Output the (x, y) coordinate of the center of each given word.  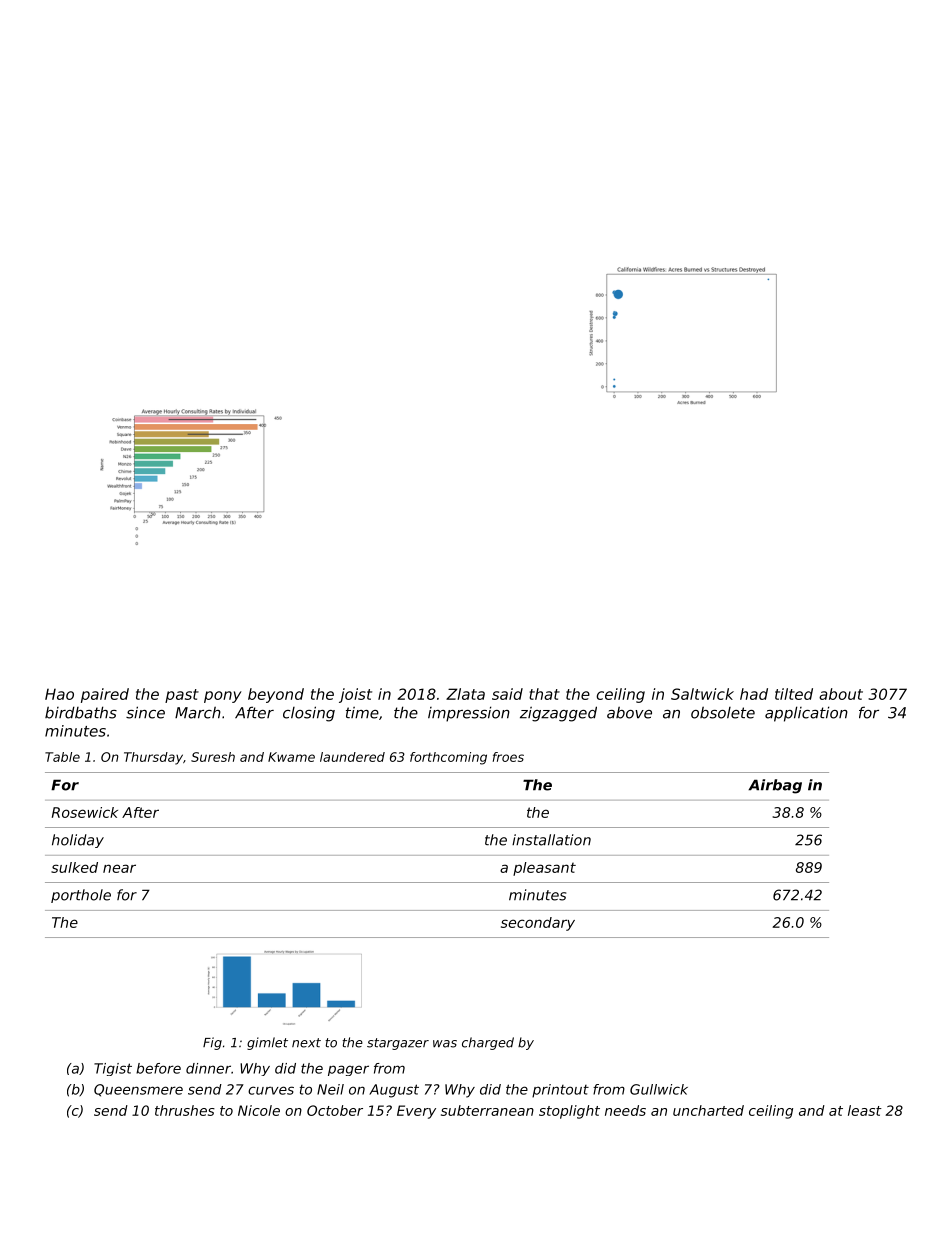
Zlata (465, 694)
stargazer (398, 1044)
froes (508, 757)
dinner (208, 1068)
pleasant (544, 869)
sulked (74, 867)
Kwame (291, 757)
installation (551, 840)
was (445, 1044)
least (865, 1110)
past (182, 696)
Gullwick (659, 1089)
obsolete (723, 713)
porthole (81, 896)
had (754, 694)
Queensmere (138, 1090)
